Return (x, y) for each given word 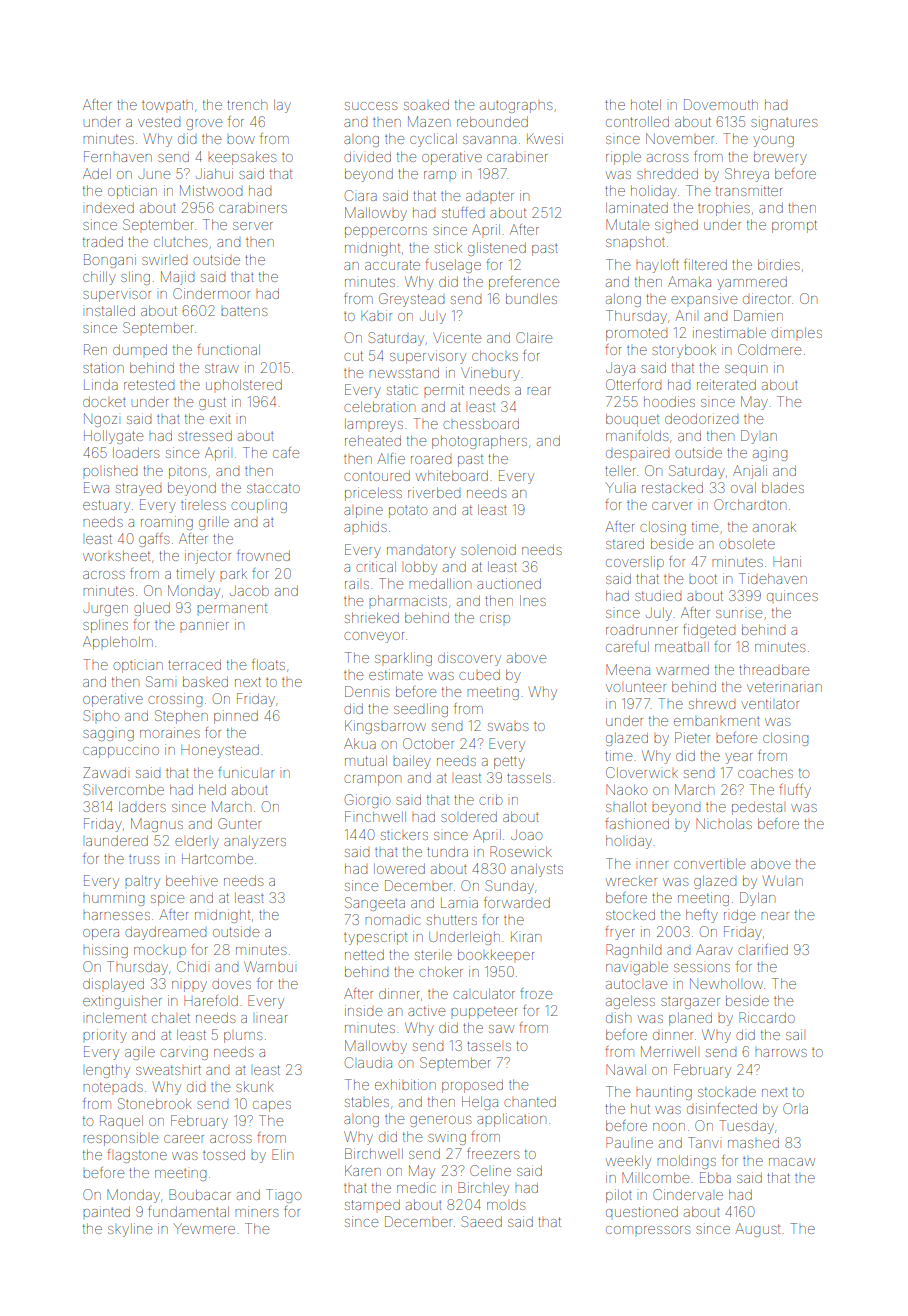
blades (783, 487)
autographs (516, 107)
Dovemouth (721, 104)
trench (247, 104)
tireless (203, 504)
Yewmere (204, 1228)
